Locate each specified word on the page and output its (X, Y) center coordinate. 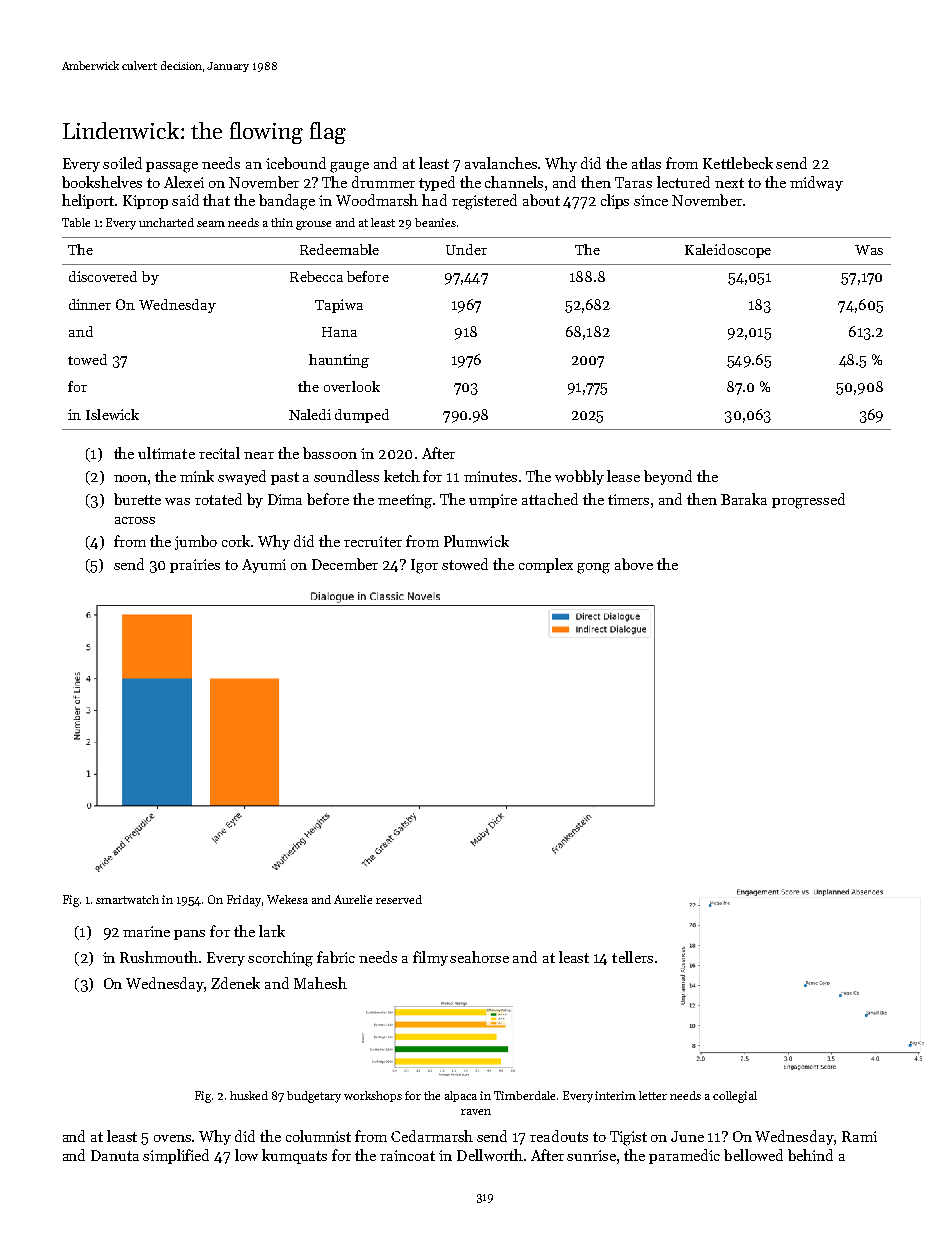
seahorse (479, 957)
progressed (808, 501)
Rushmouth (159, 957)
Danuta (115, 1155)
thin (282, 222)
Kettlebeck (738, 163)
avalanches (502, 163)
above (634, 564)
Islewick (112, 414)
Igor (424, 566)
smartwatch (127, 899)
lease (623, 476)
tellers (632, 957)
